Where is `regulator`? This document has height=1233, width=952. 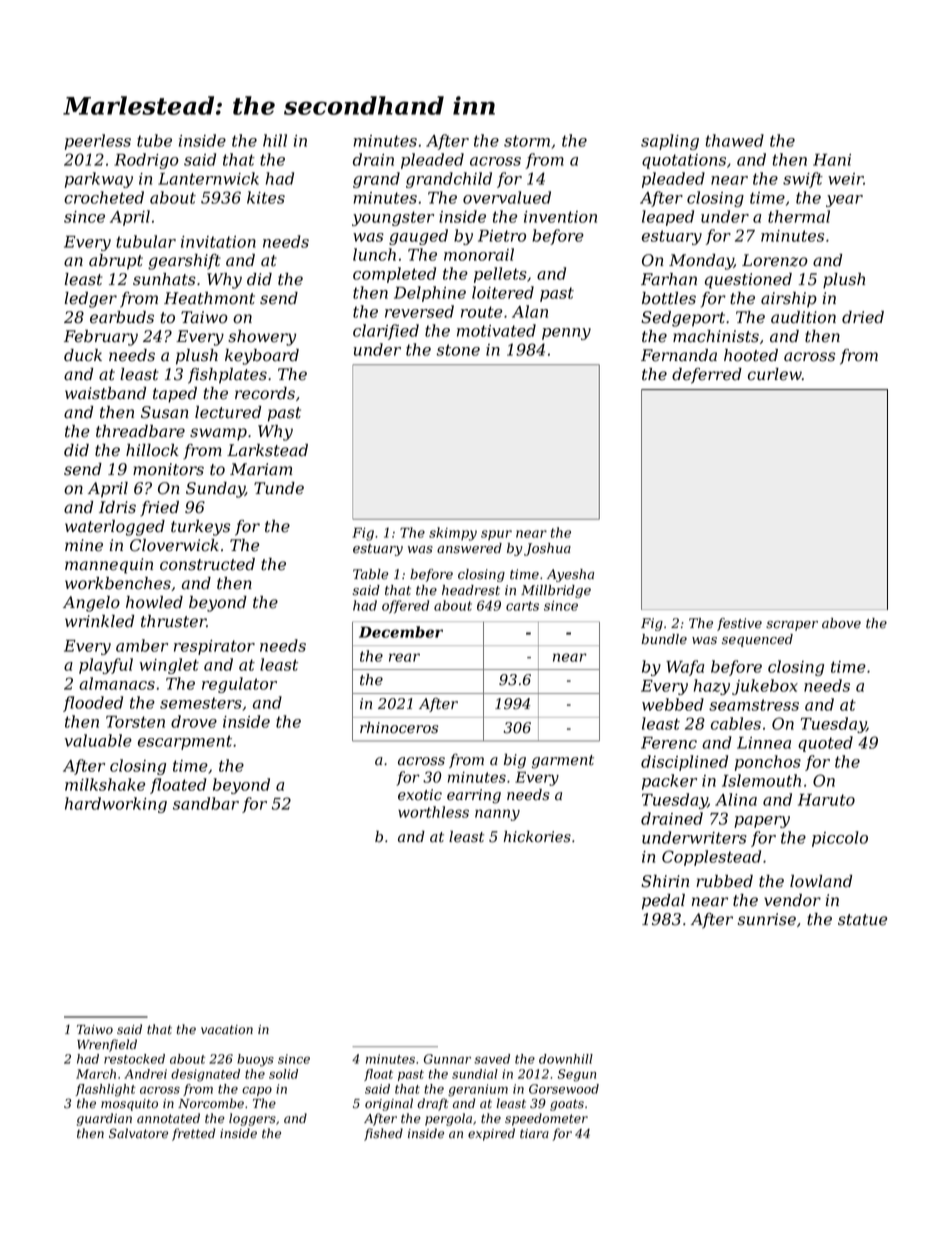 regulator is located at coordinates (239, 685).
